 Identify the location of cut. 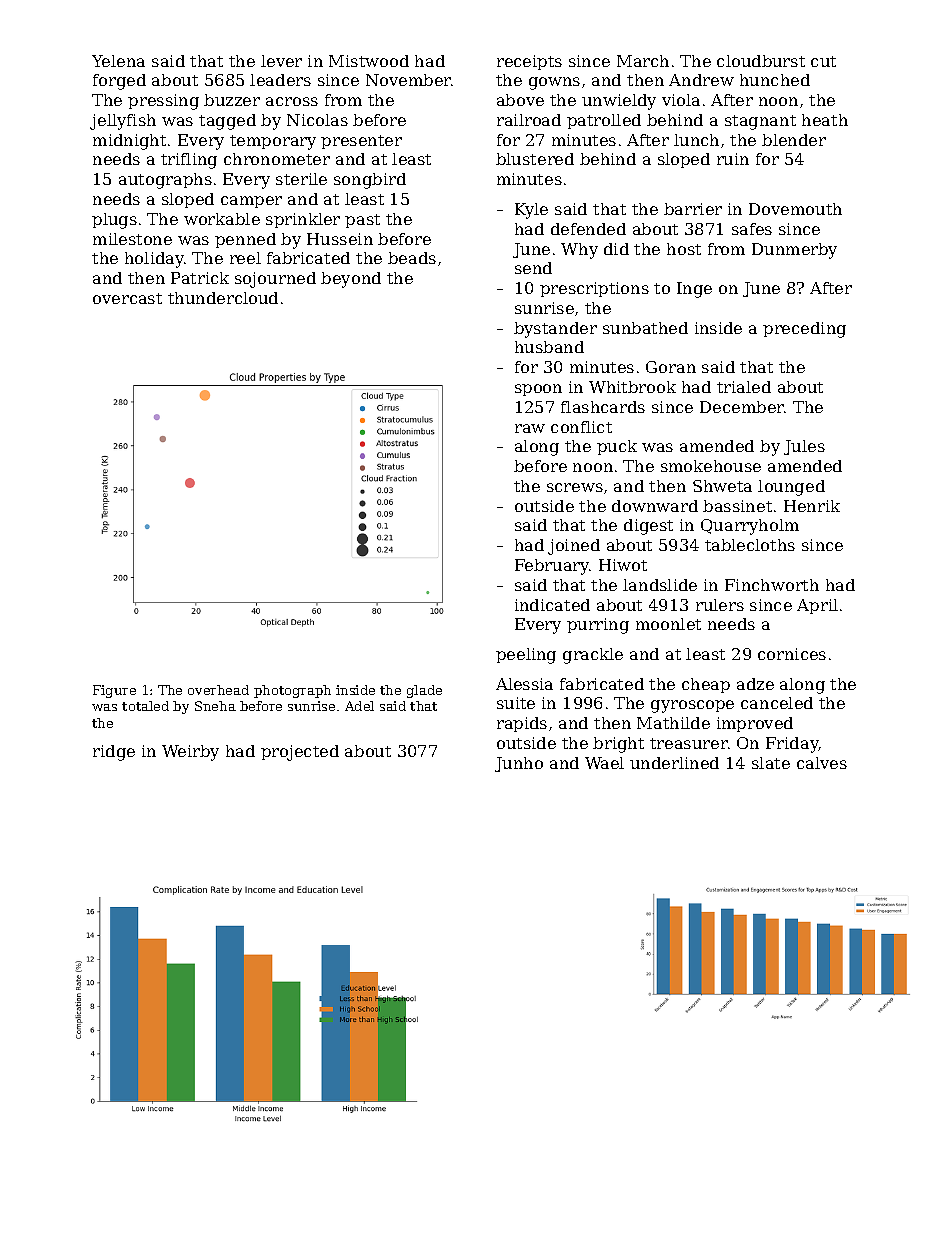
(823, 61).
